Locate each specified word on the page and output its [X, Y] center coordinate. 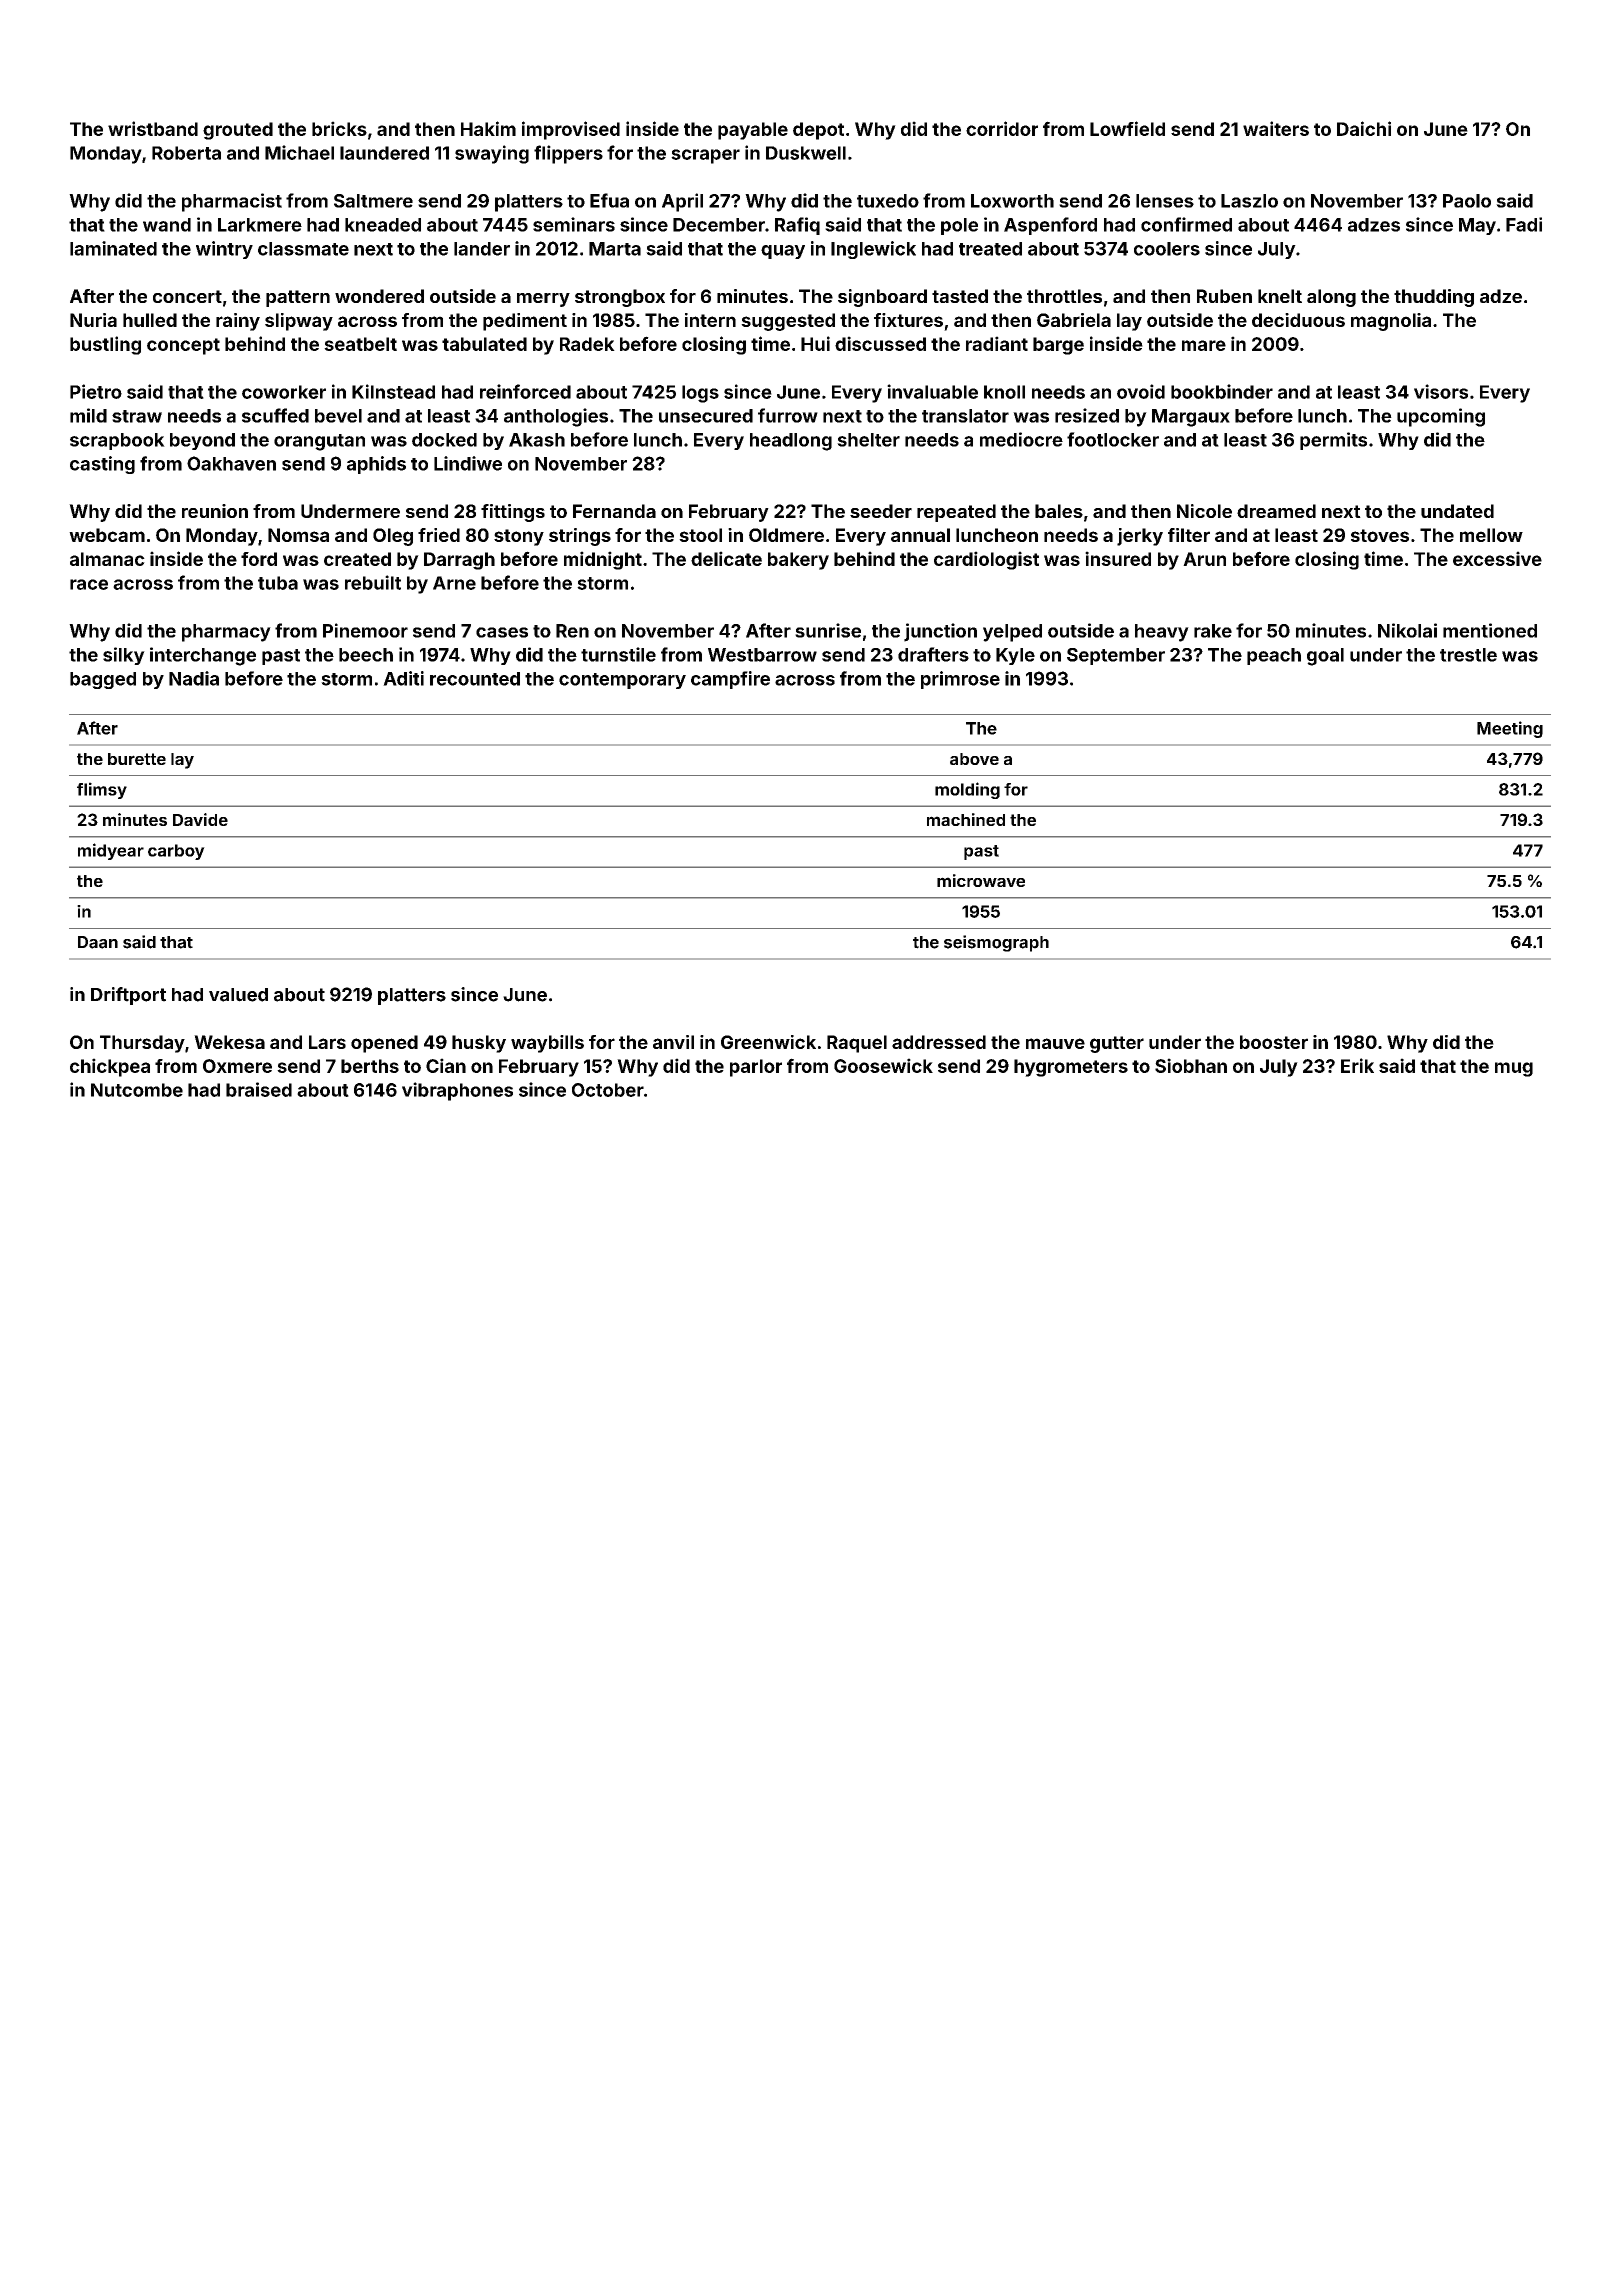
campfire [730, 680]
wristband [153, 128]
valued [238, 995]
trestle [1468, 655]
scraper [705, 156]
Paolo [1467, 201]
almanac [107, 559]
